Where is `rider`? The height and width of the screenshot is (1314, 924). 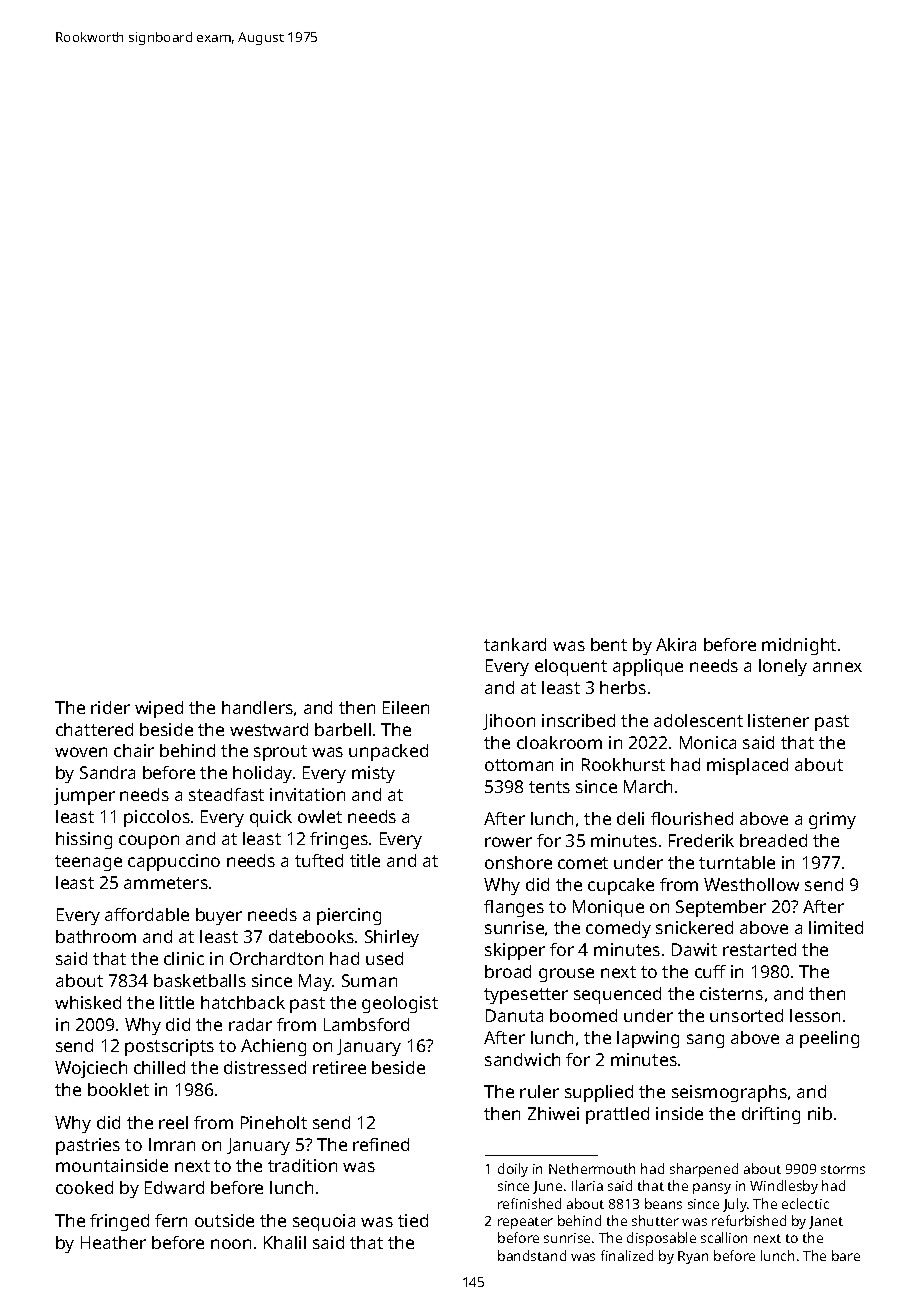
rider is located at coordinates (110, 707).
